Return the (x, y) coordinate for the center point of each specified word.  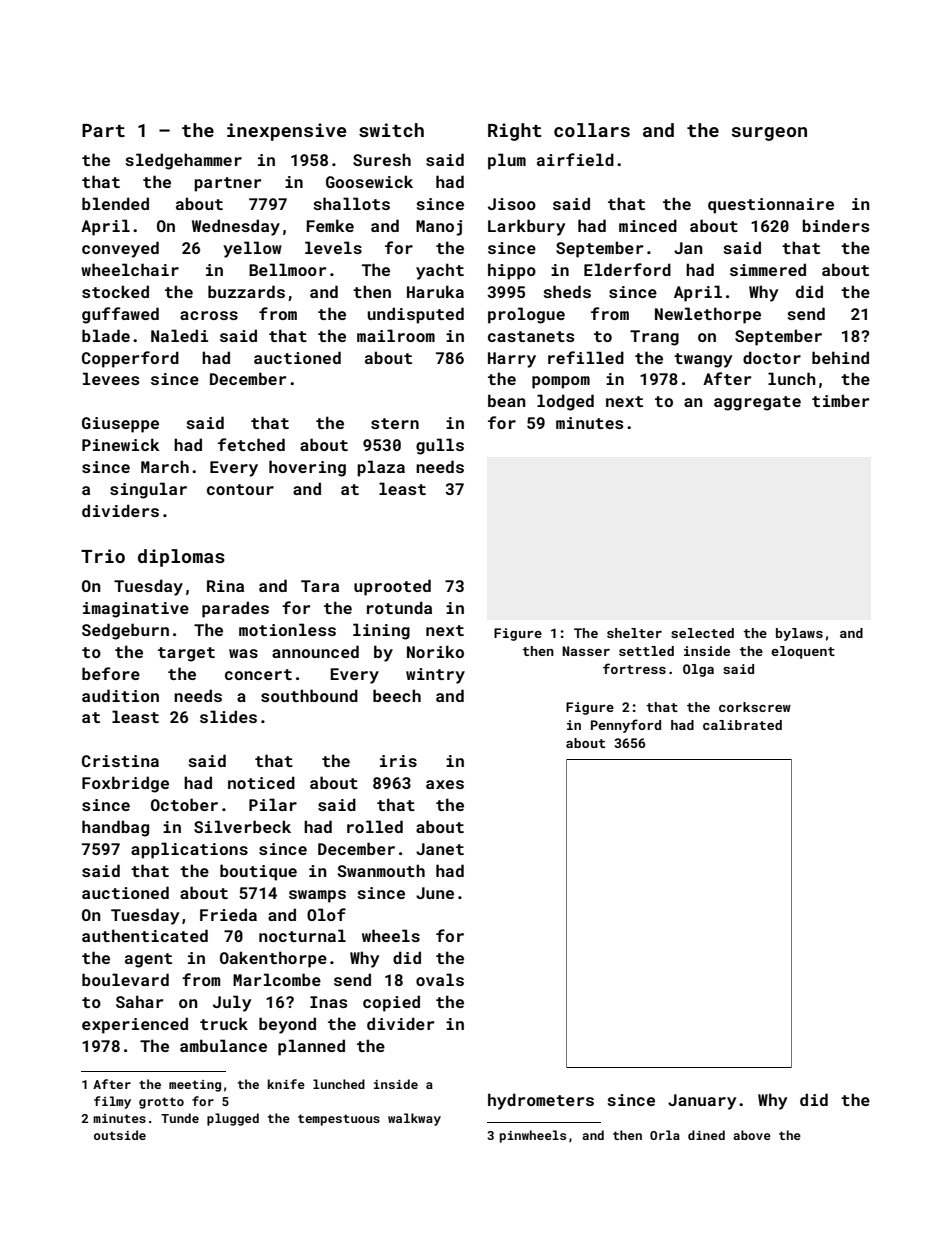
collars (592, 130)
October (184, 804)
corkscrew (755, 707)
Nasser (586, 651)
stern (395, 423)
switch (391, 130)
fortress (634, 668)
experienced (135, 1025)
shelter (634, 633)
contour (240, 489)
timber (840, 400)
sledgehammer (183, 161)
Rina (225, 586)
